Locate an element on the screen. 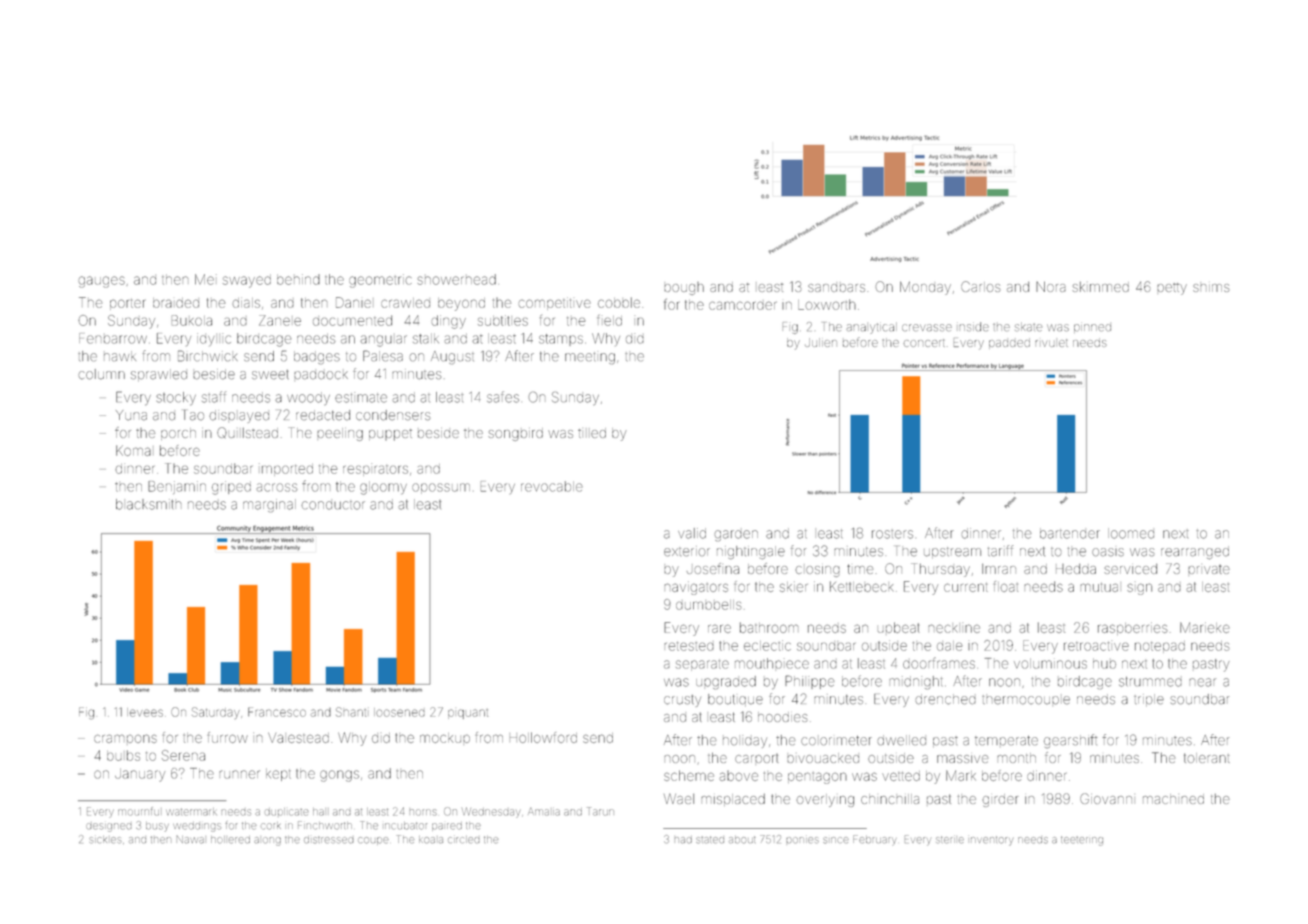 This screenshot has width=1308, height=924. levees is located at coordinates (145, 712).
